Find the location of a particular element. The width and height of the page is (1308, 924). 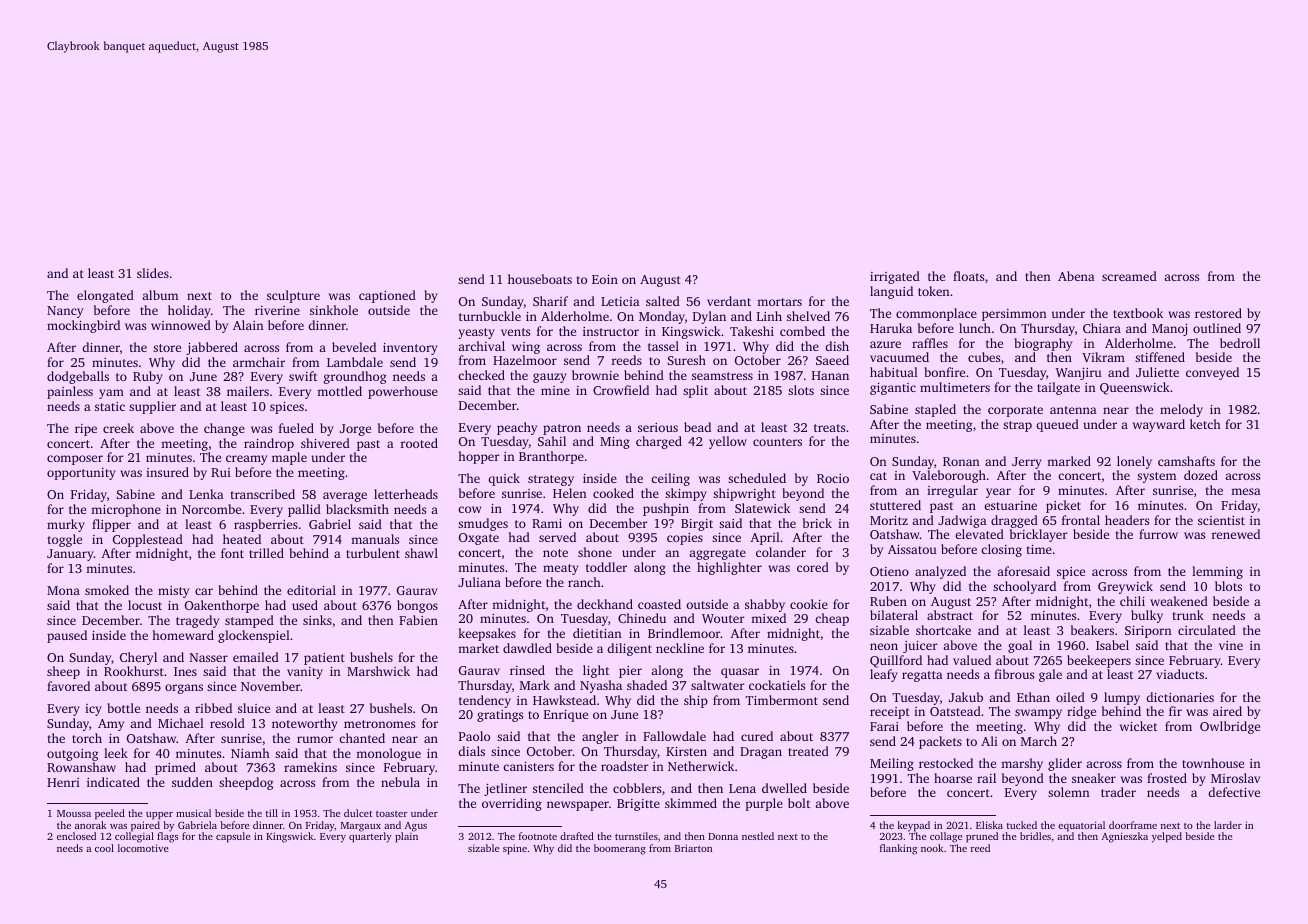

irrigated is located at coordinates (895, 277).
